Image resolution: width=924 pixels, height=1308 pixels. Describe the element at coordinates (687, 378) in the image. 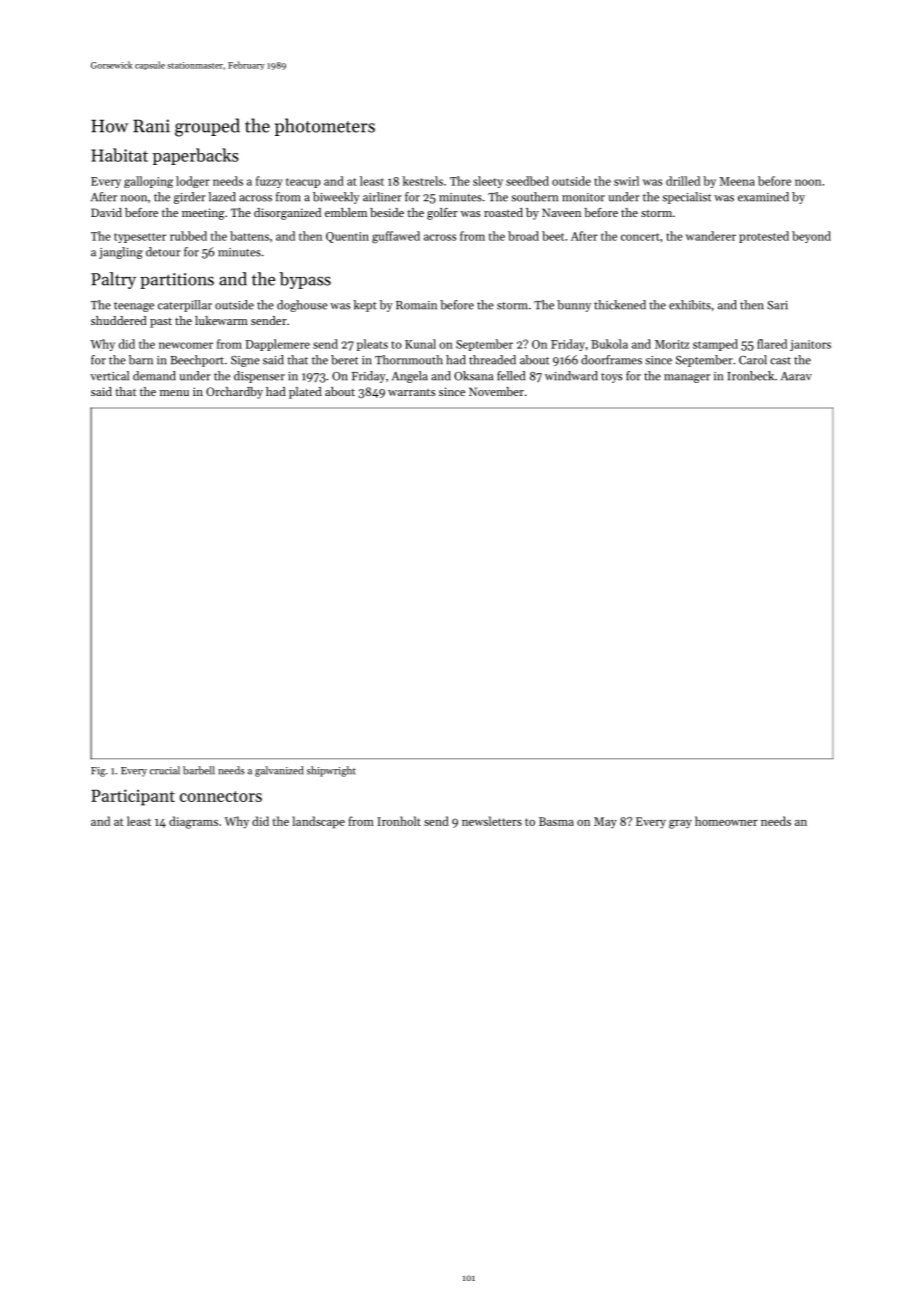

I see `manager` at that location.
